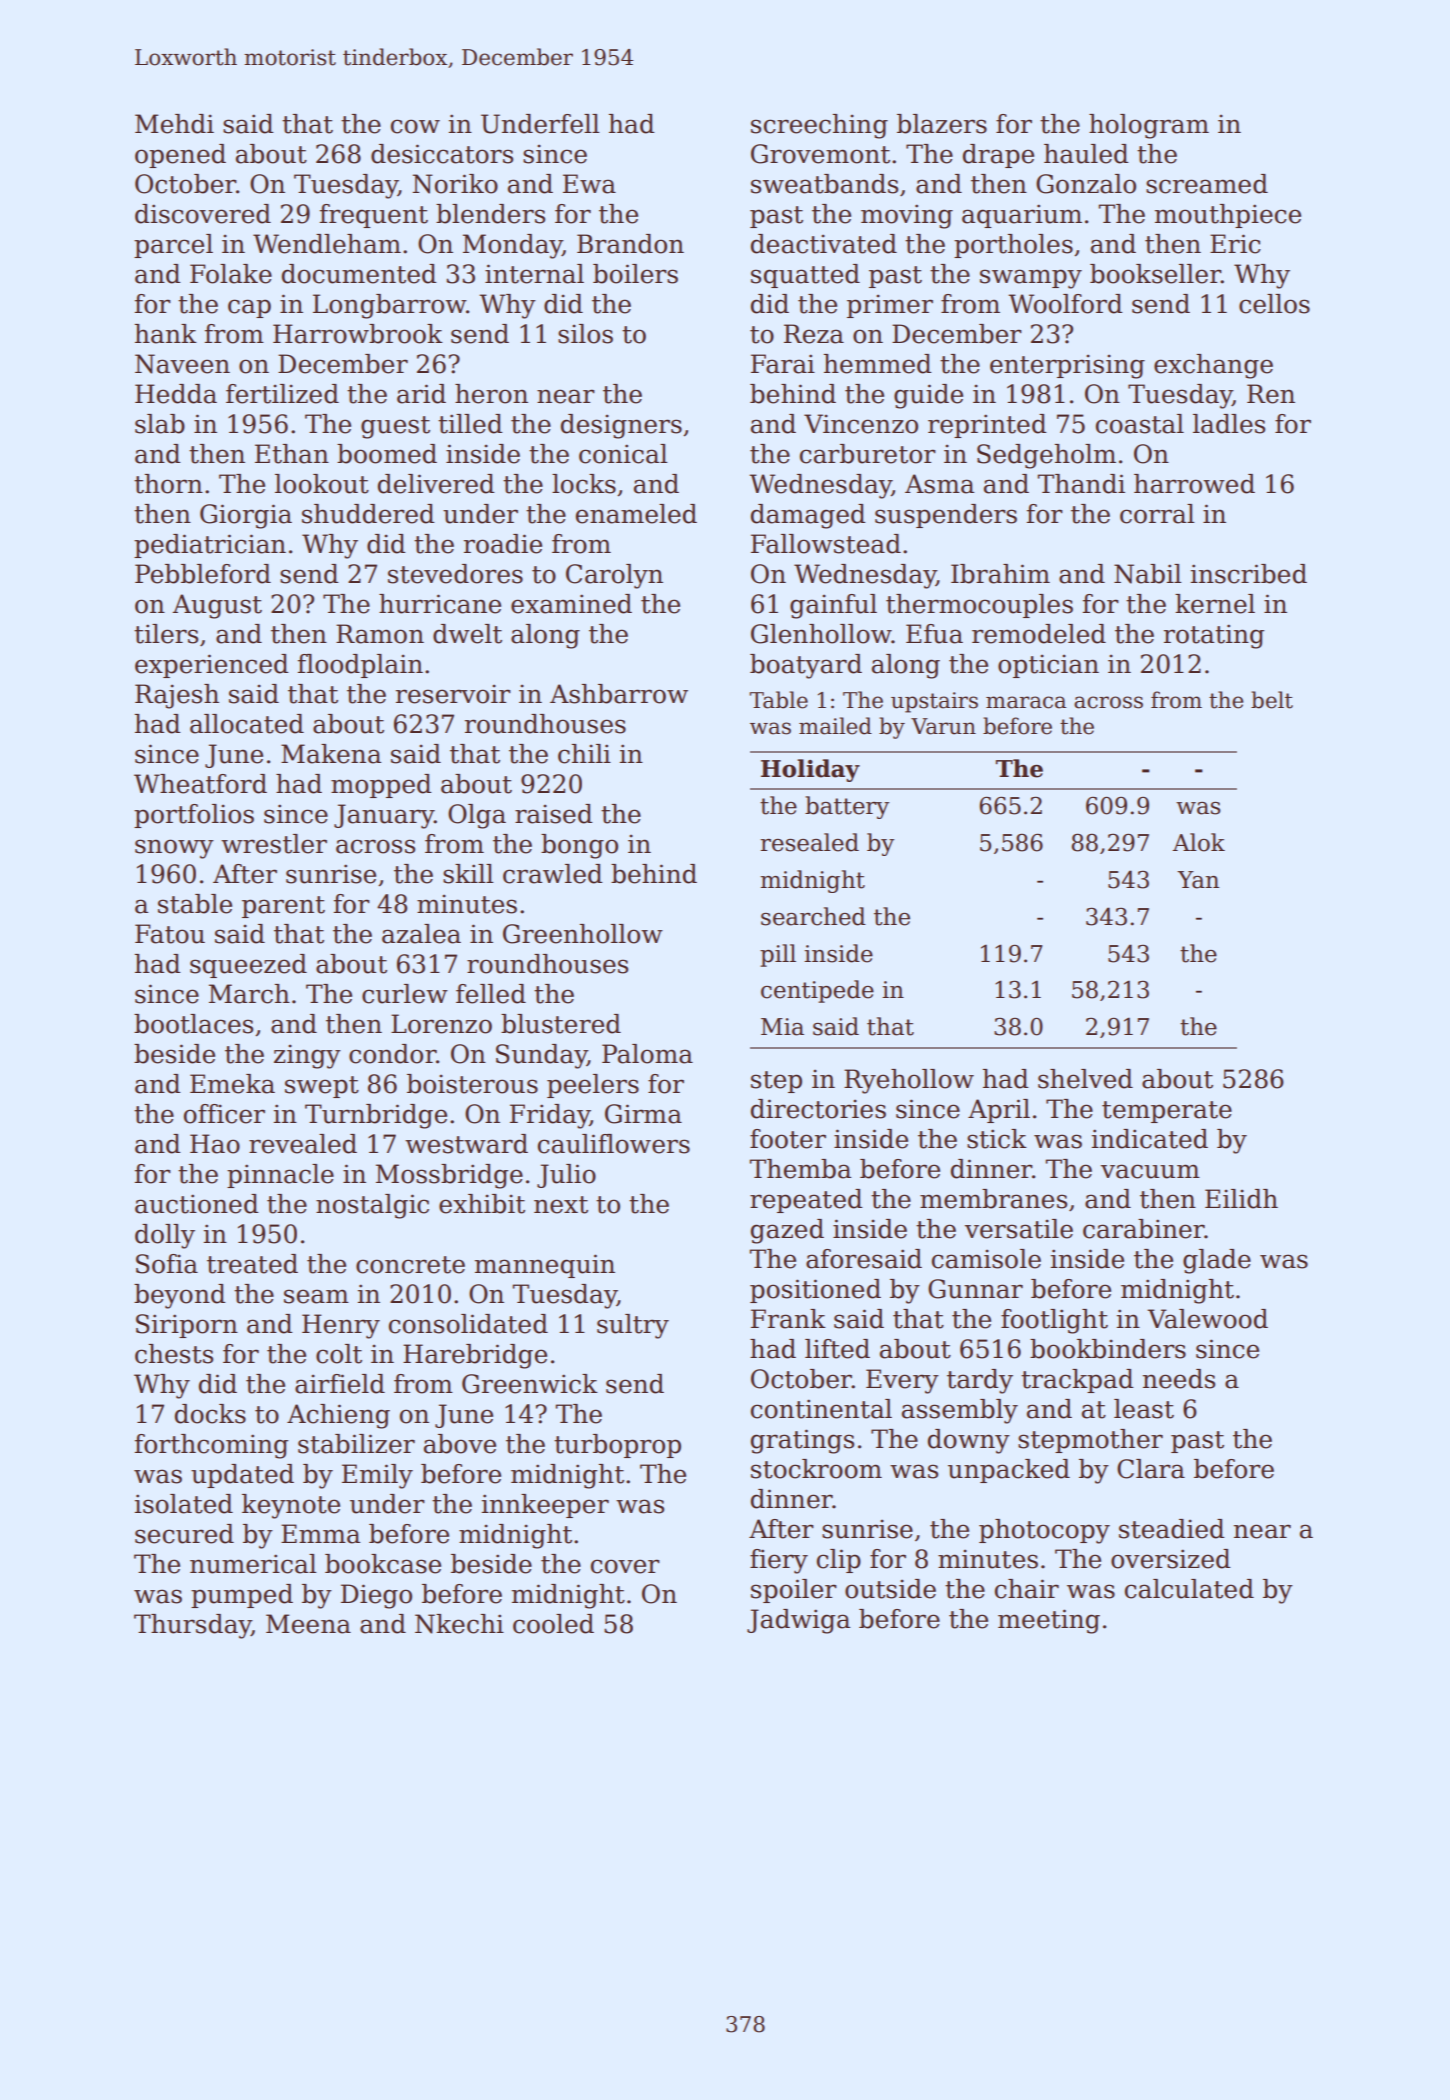 The height and width of the image is (2100, 1450). I want to click on outside, so click(890, 1589).
